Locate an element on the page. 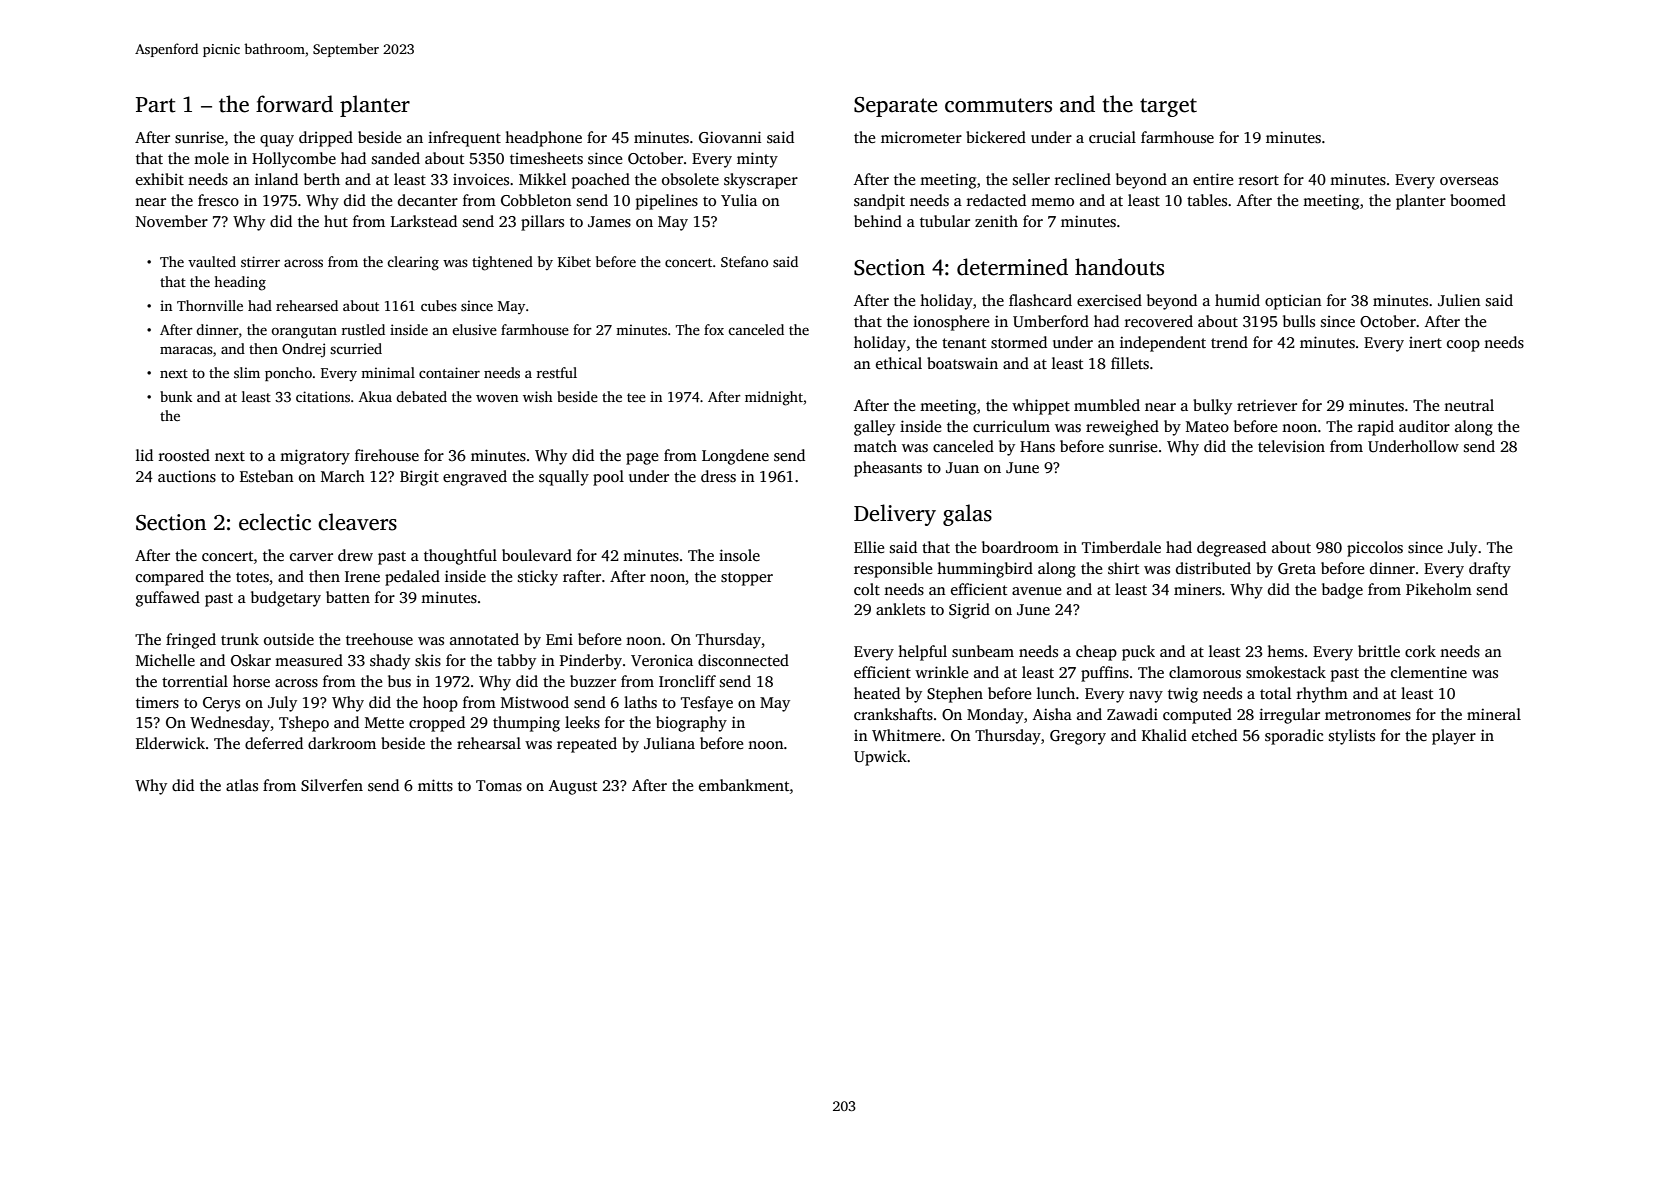  dress is located at coordinates (718, 476).
